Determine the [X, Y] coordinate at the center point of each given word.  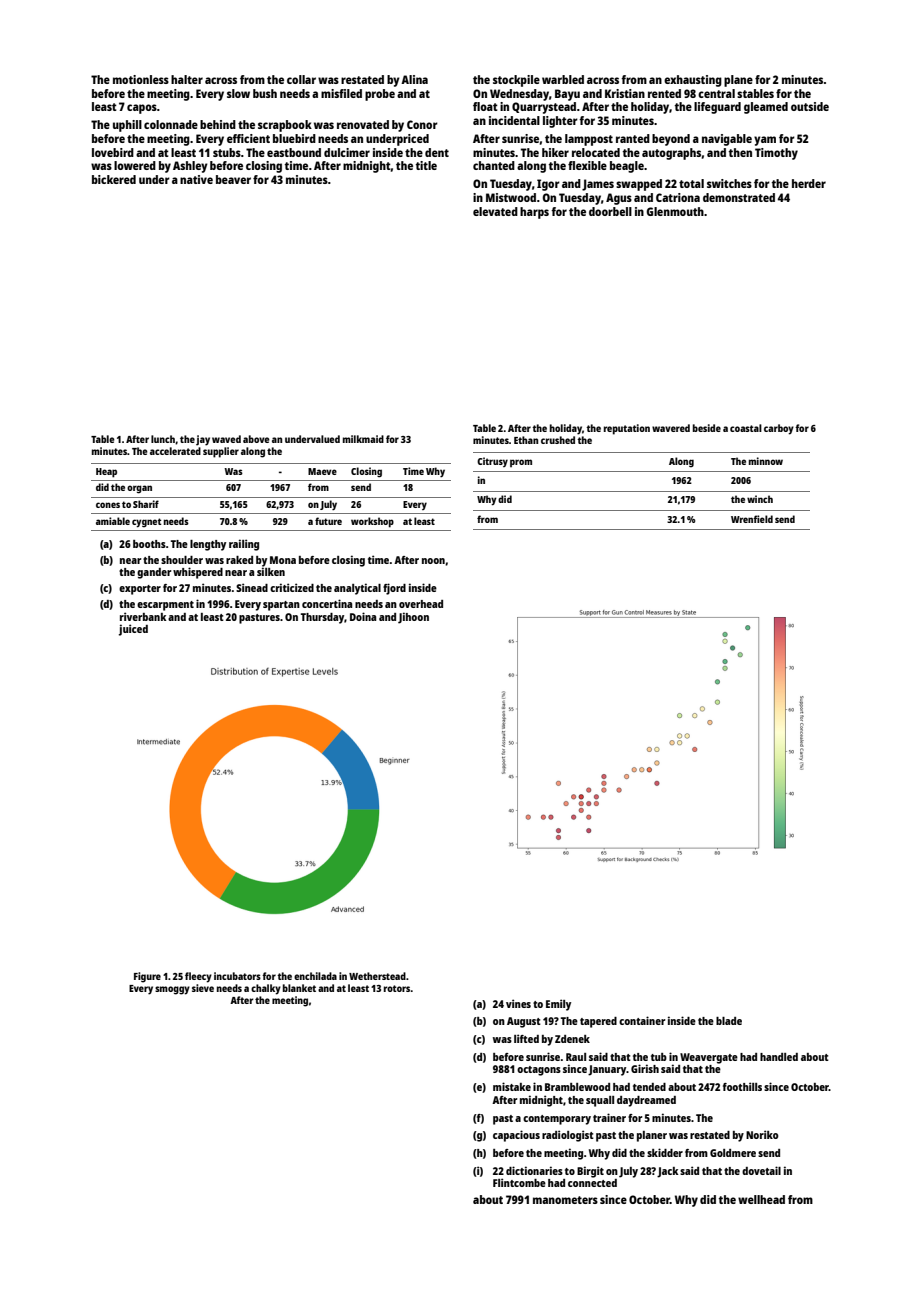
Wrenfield [752, 519]
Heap [106, 473]
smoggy [172, 990]
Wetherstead [377, 976]
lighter [560, 122]
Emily [558, 1005]
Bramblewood [577, 1087]
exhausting [693, 81]
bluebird [294, 138]
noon [433, 561]
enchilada [315, 976]
